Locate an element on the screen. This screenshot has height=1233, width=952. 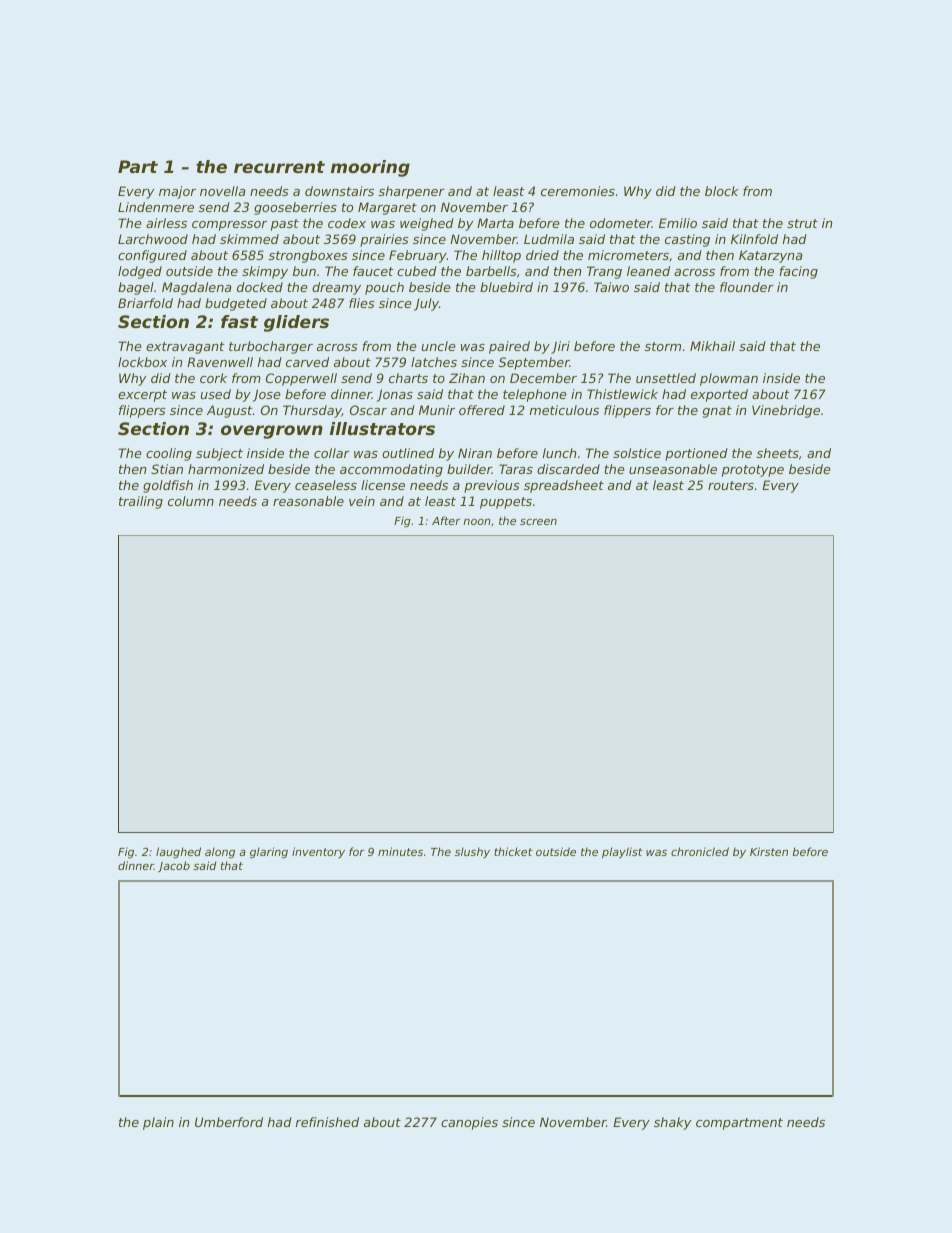
block is located at coordinates (722, 191).
